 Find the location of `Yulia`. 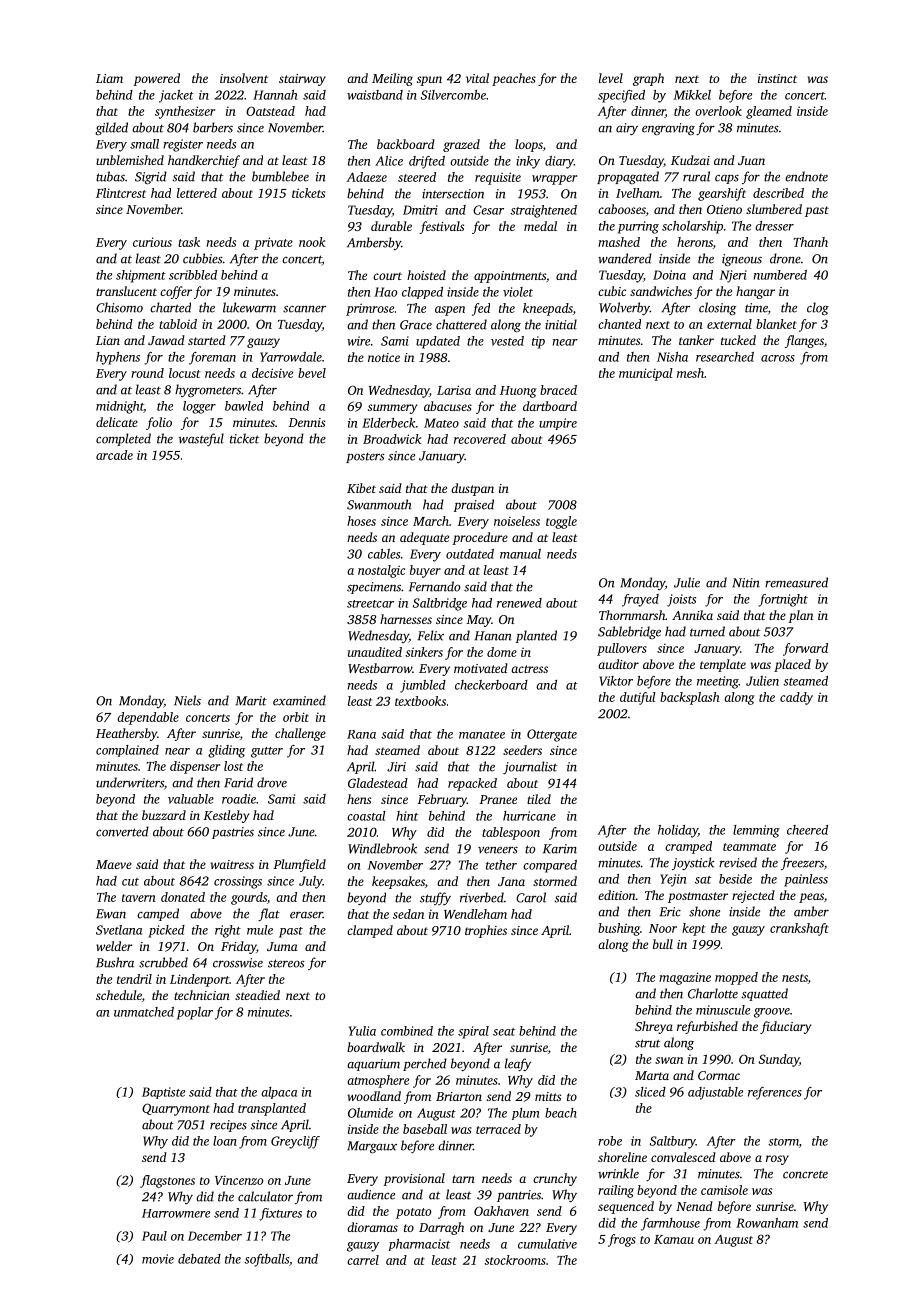

Yulia is located at coordinates (362, 1031).
